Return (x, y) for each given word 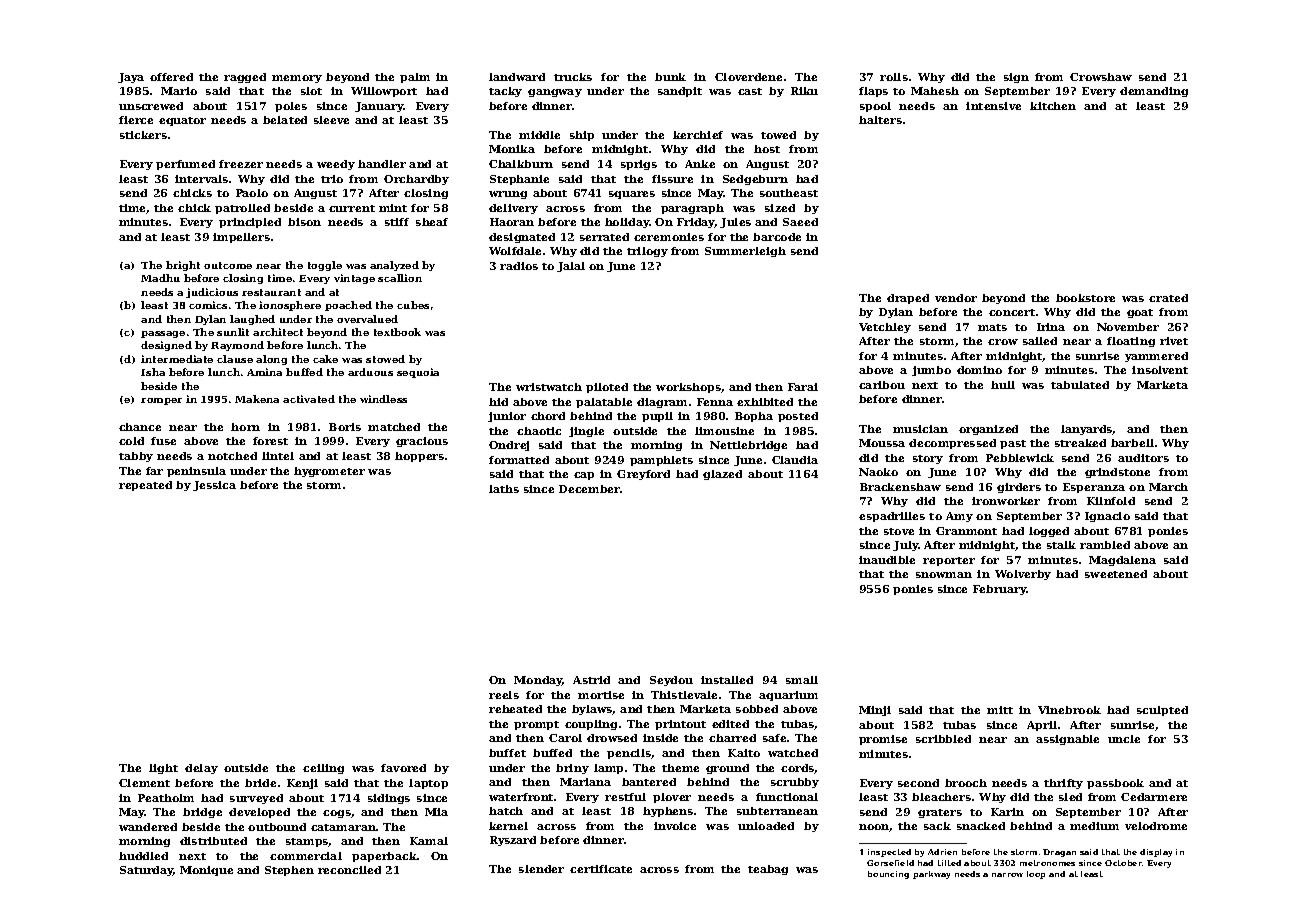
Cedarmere (1154, 797)
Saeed (800, 222)
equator (182, 121)
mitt (1000, 710)
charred (732, 738)
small (802, 680)
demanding (1154, 92)
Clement (144, 783)
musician (920, 429)
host (767, 149)
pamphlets (661, 461)
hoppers (419, 457)
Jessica (214, 486)
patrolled (242, 209)
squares (632, 195)
